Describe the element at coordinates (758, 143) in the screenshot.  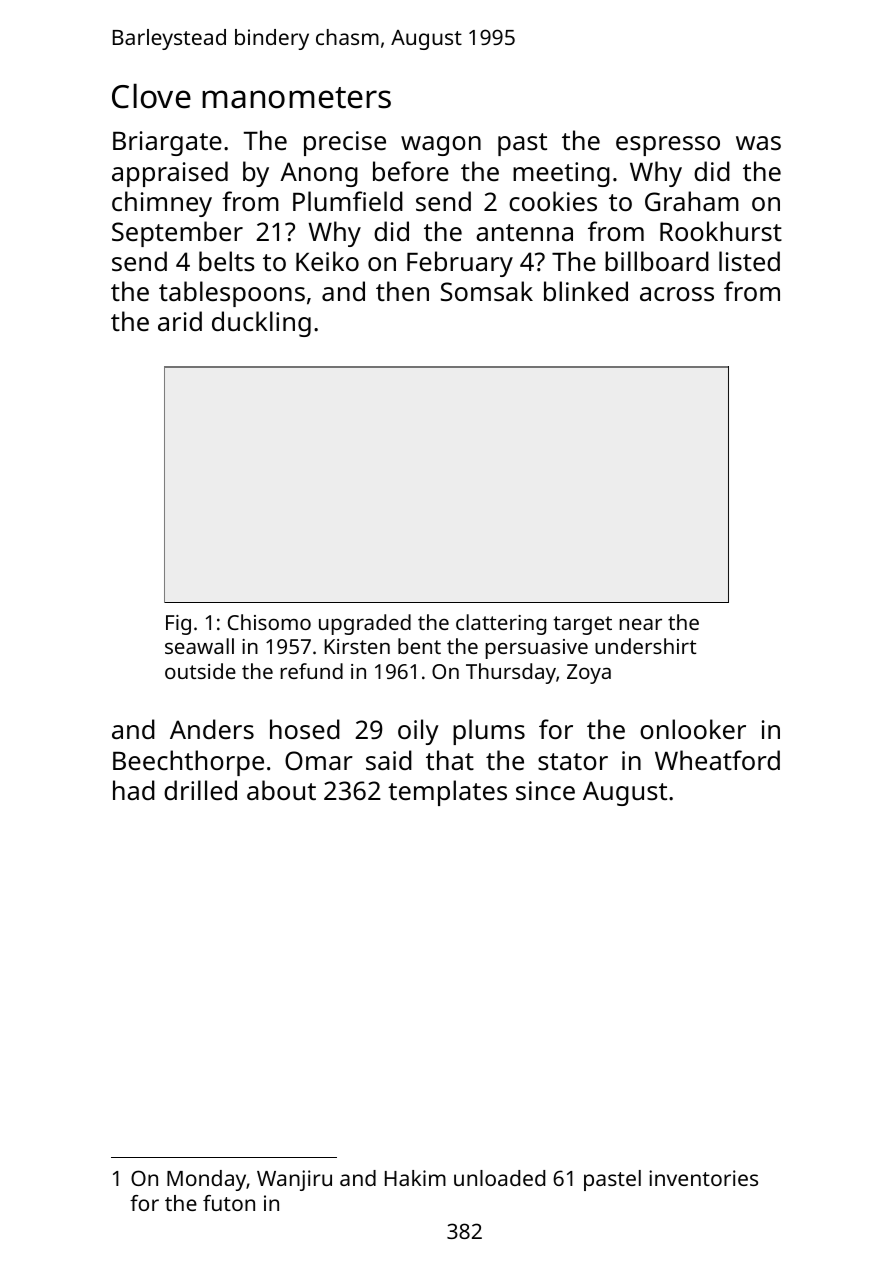
I see `was` at that location.
